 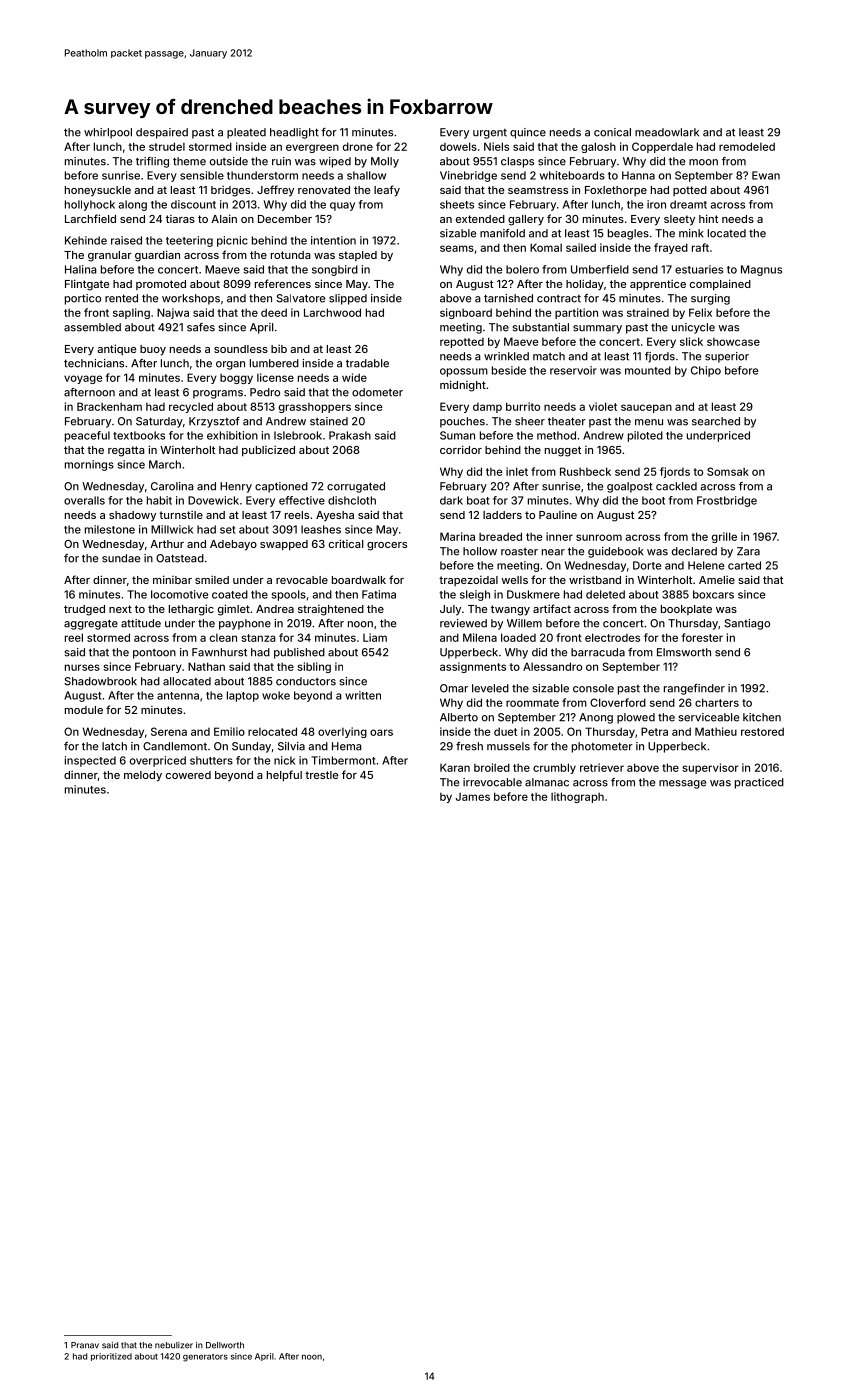 I want to click on Karan, so click(x=455, y=767).
